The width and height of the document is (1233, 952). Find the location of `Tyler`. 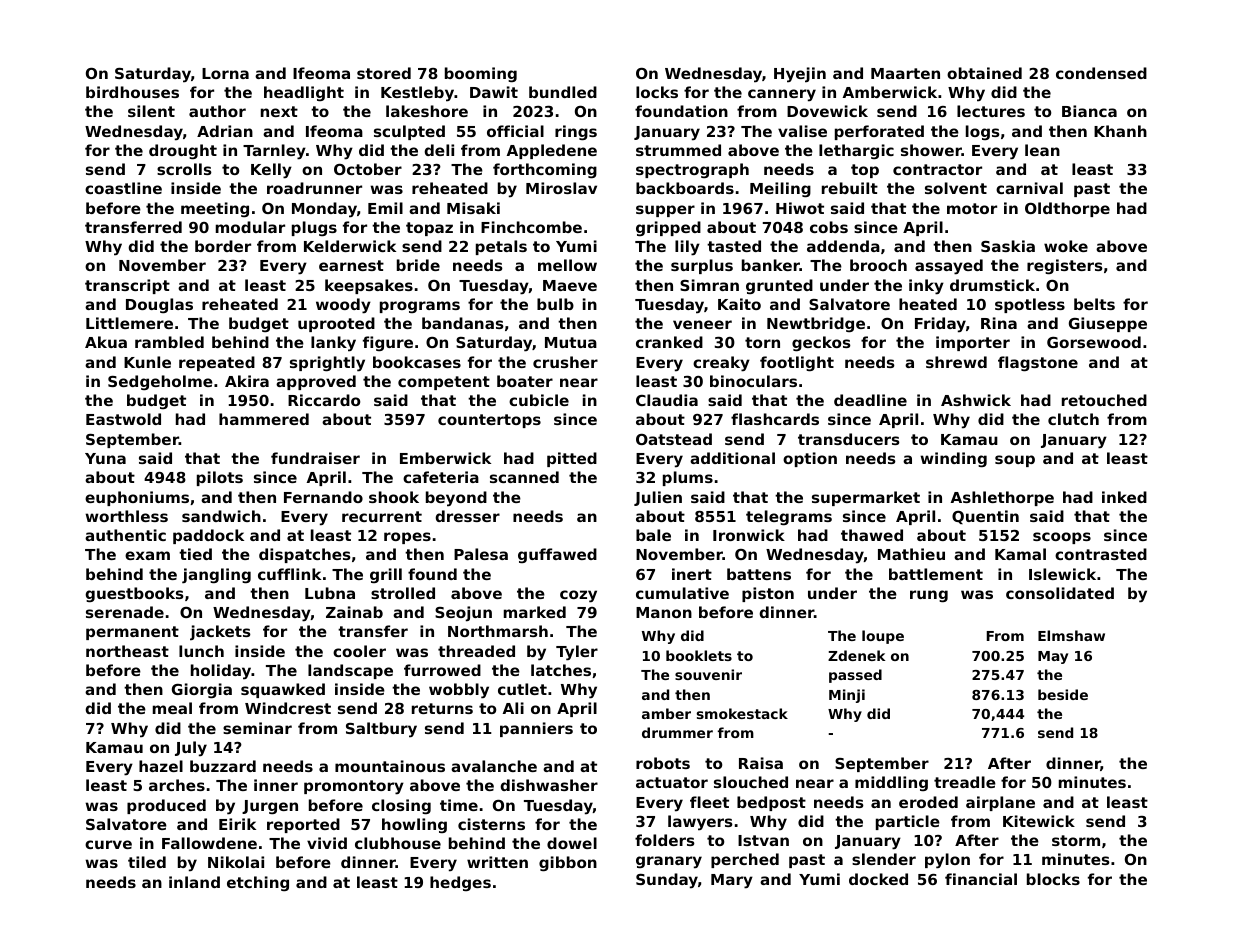

Tyler is located at coordinates (577, 653).
